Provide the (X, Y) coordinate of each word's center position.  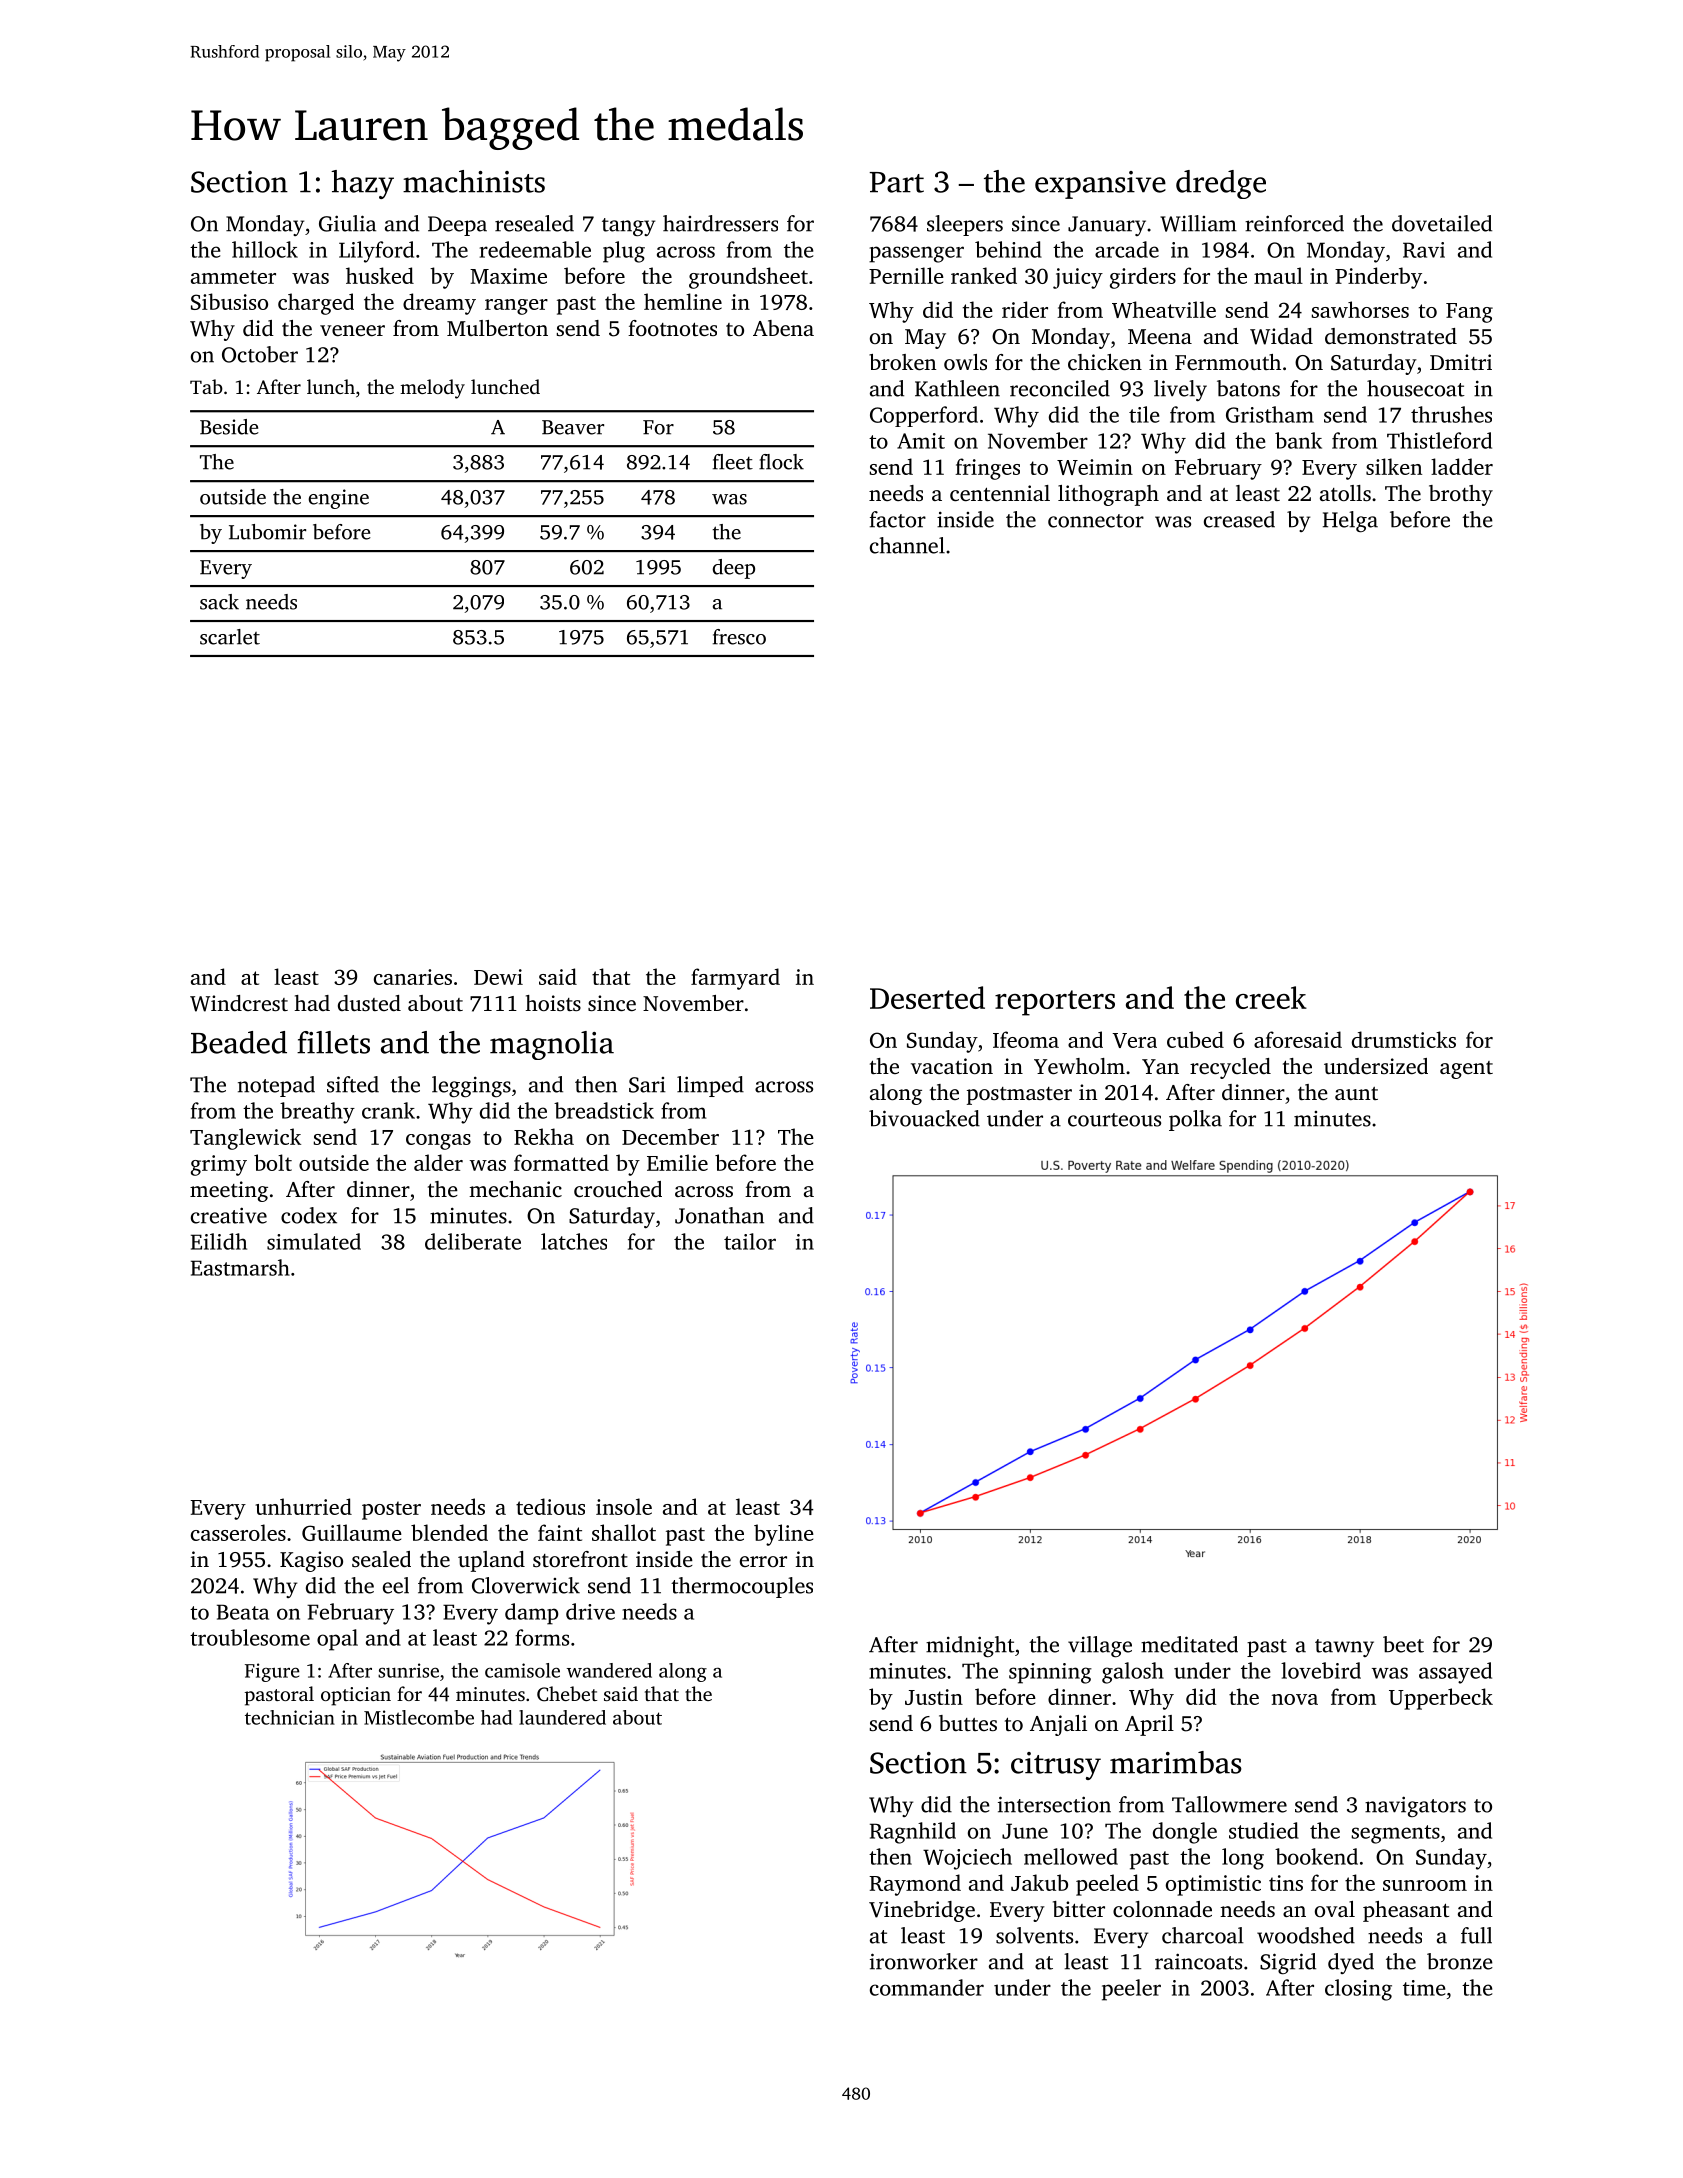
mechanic (515, 1189)
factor (898, 519)
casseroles (238, 1532)
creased (1239, 519)
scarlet (230, 637)
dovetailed (1442, 223)
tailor (750, 1241)
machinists (474, 181)
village (1100, 1647)
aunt (1356, 1093)
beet (1403, 1644)
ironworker (924, 1961)
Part (896, 182)
